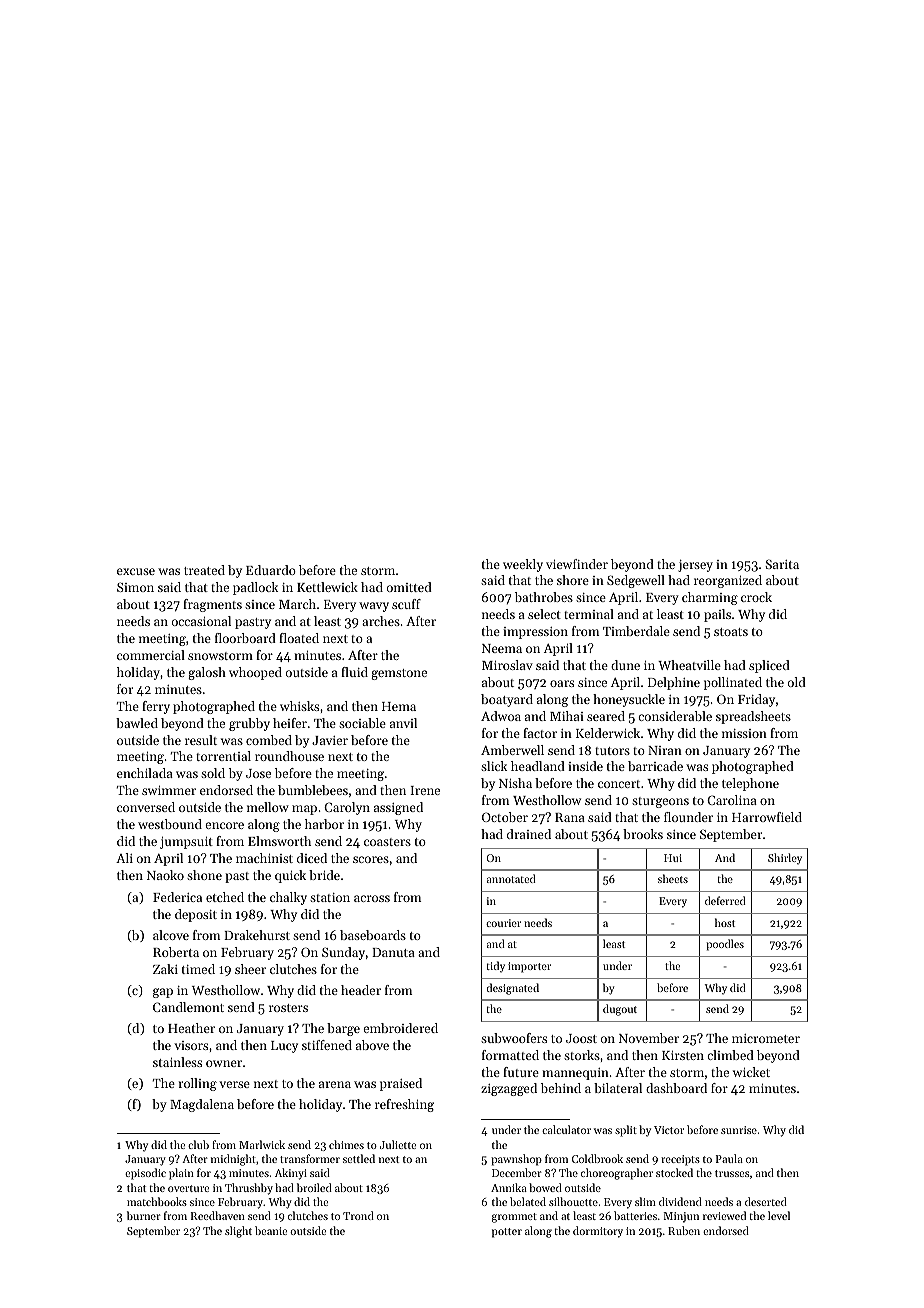 The width and height of the screenshot is (924, 1308). What do you see at coordinates (681, 1217) in the screenshot?
I see `Minjun` at bounding box center [681, 1217].
